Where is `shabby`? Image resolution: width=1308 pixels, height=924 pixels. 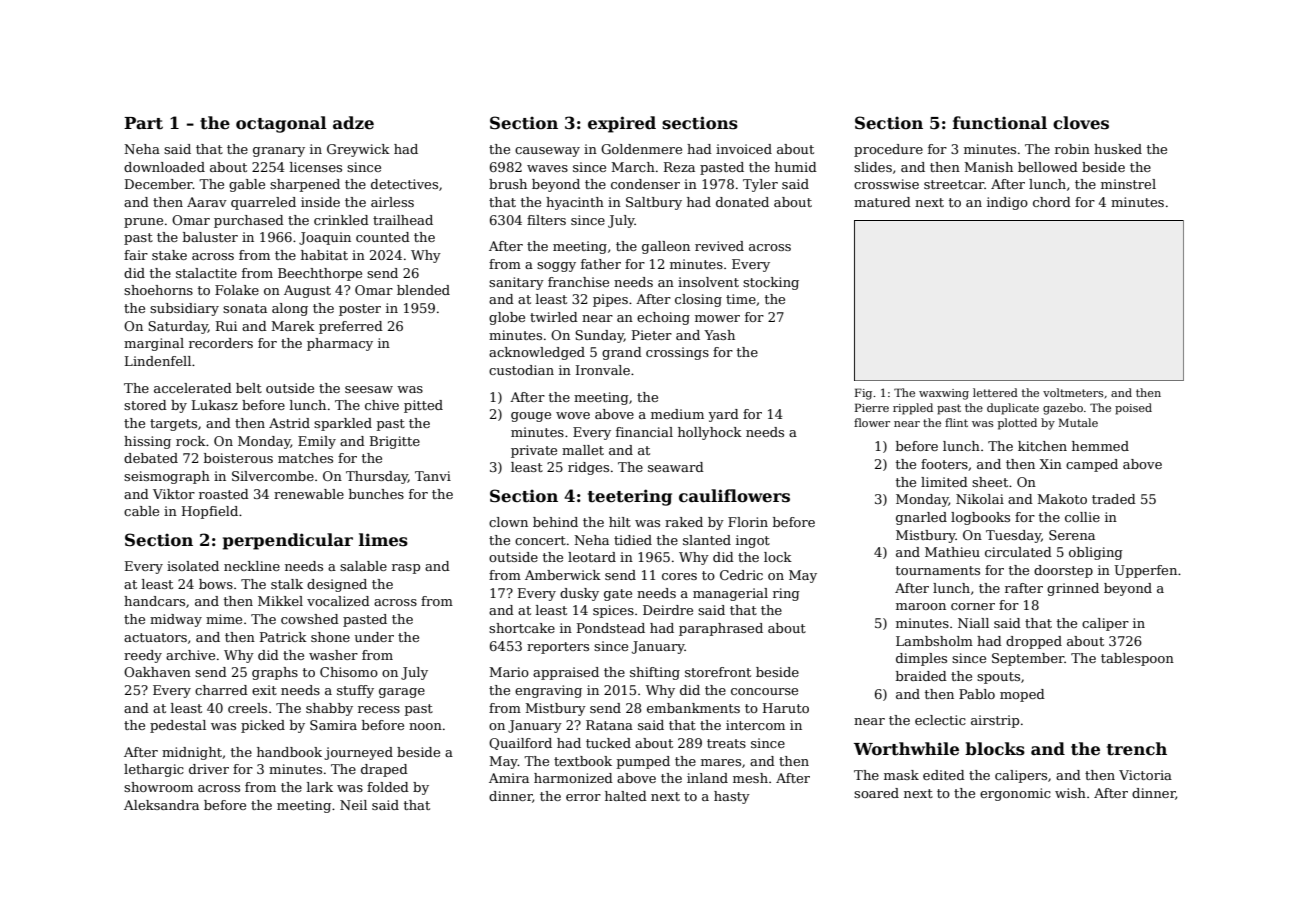
shabby is located at coordinates (329, 709).
